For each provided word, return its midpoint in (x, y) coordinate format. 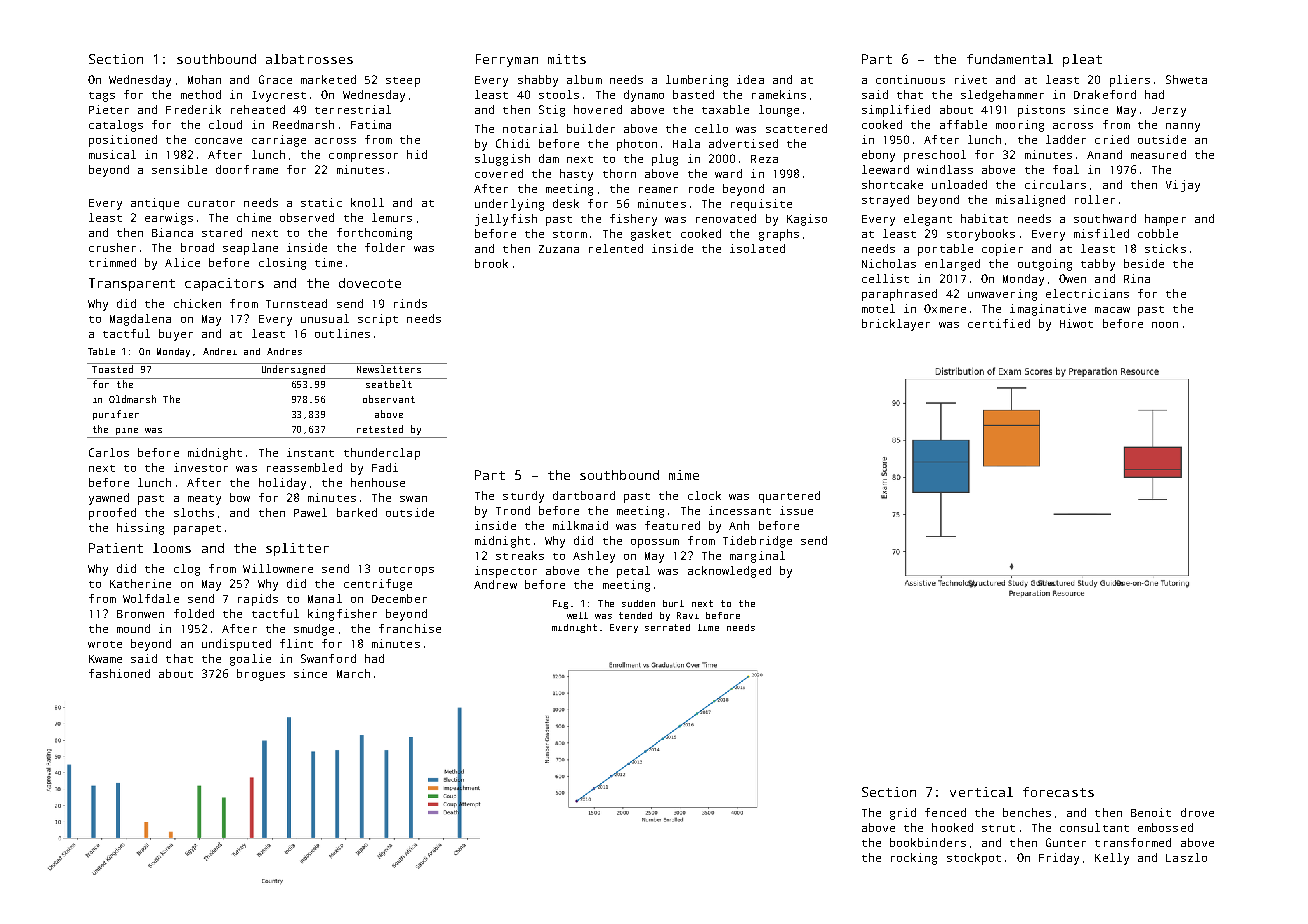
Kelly (1112, 859)
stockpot (974, 859)
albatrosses (309, 59)
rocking (914, 859)
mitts (567, 59)
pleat (1082, 60)
